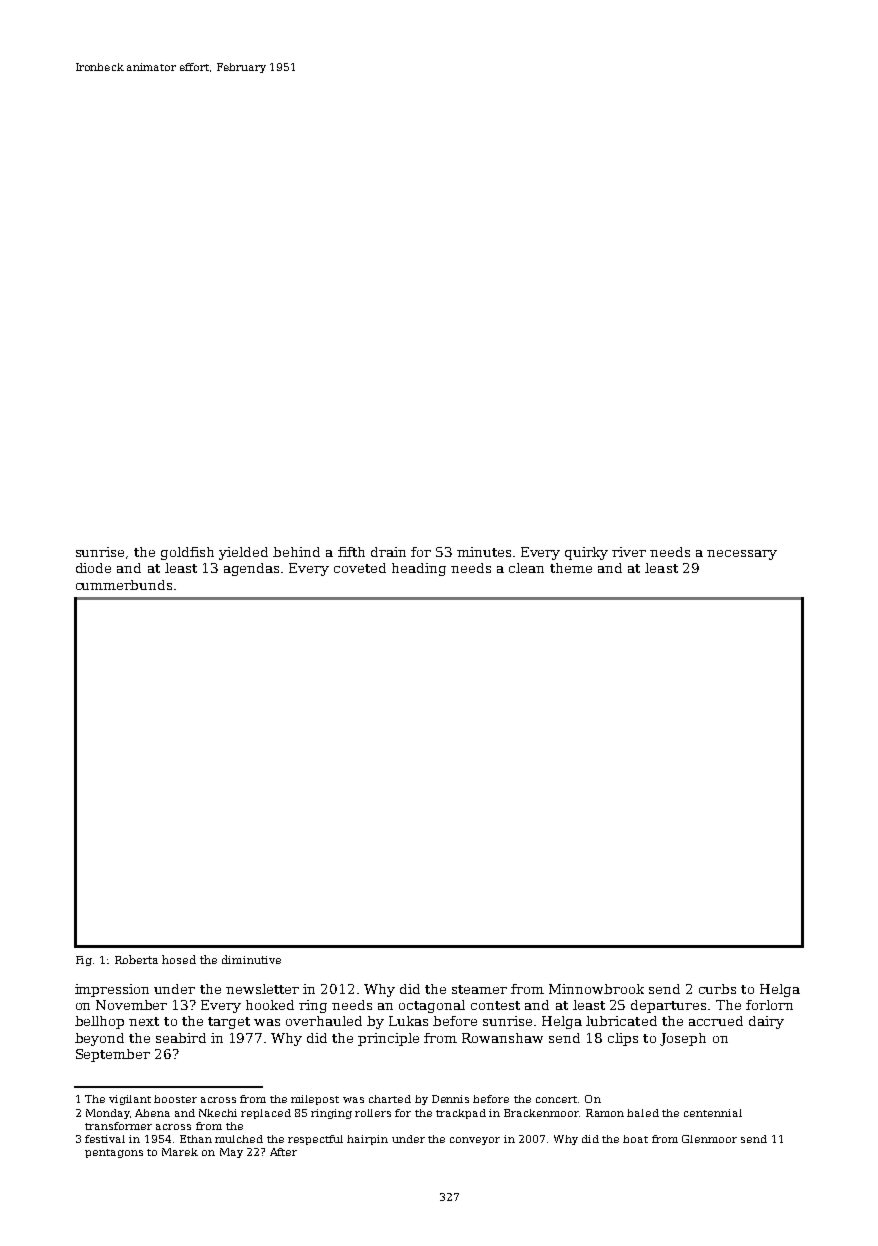 The image size is (878, 1246). Describe the element at coordinates (742, 555) in the screenshot. I see `necessary` at that location.
